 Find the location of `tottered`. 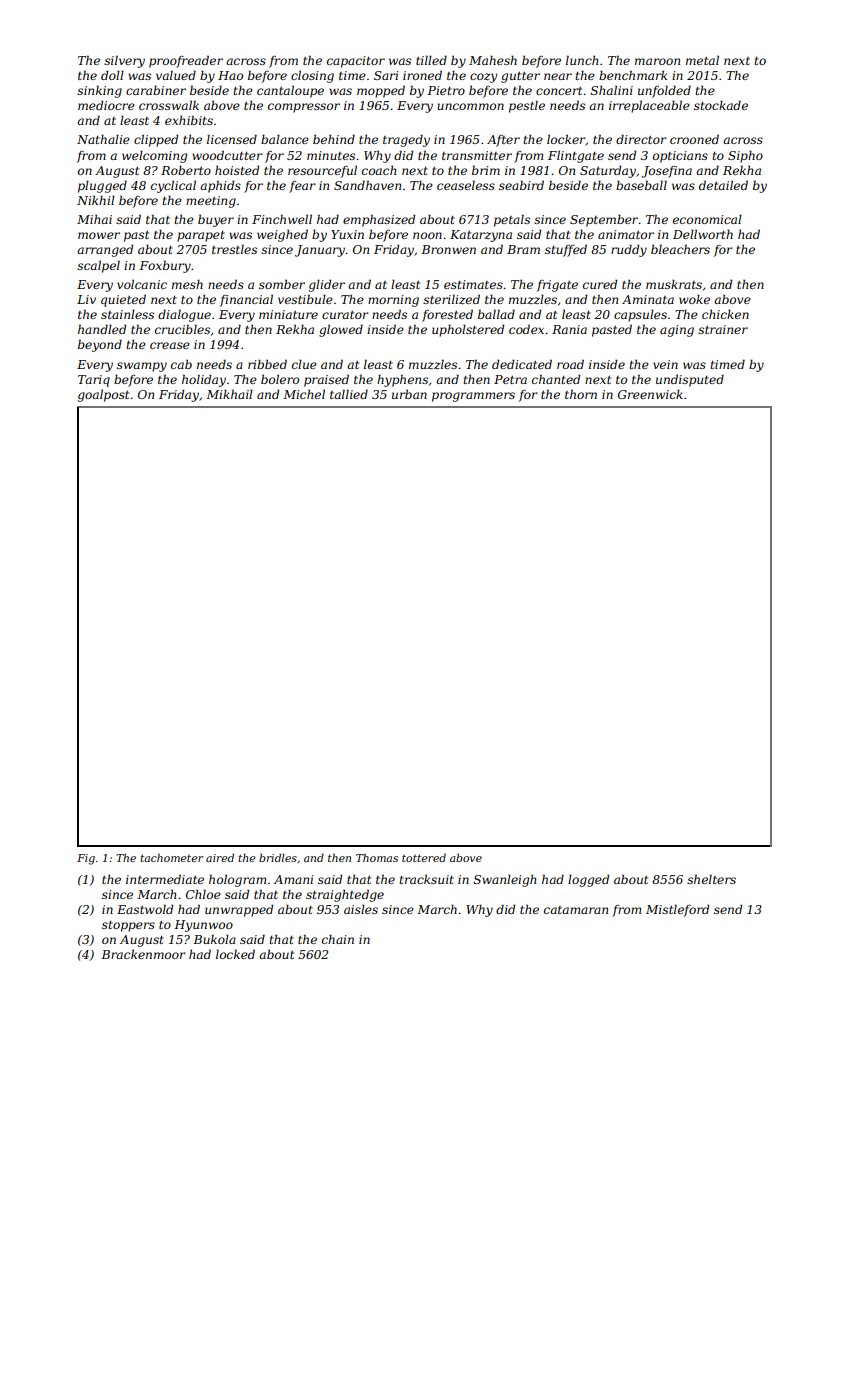

tottered is located at coordinates (424, 858).
